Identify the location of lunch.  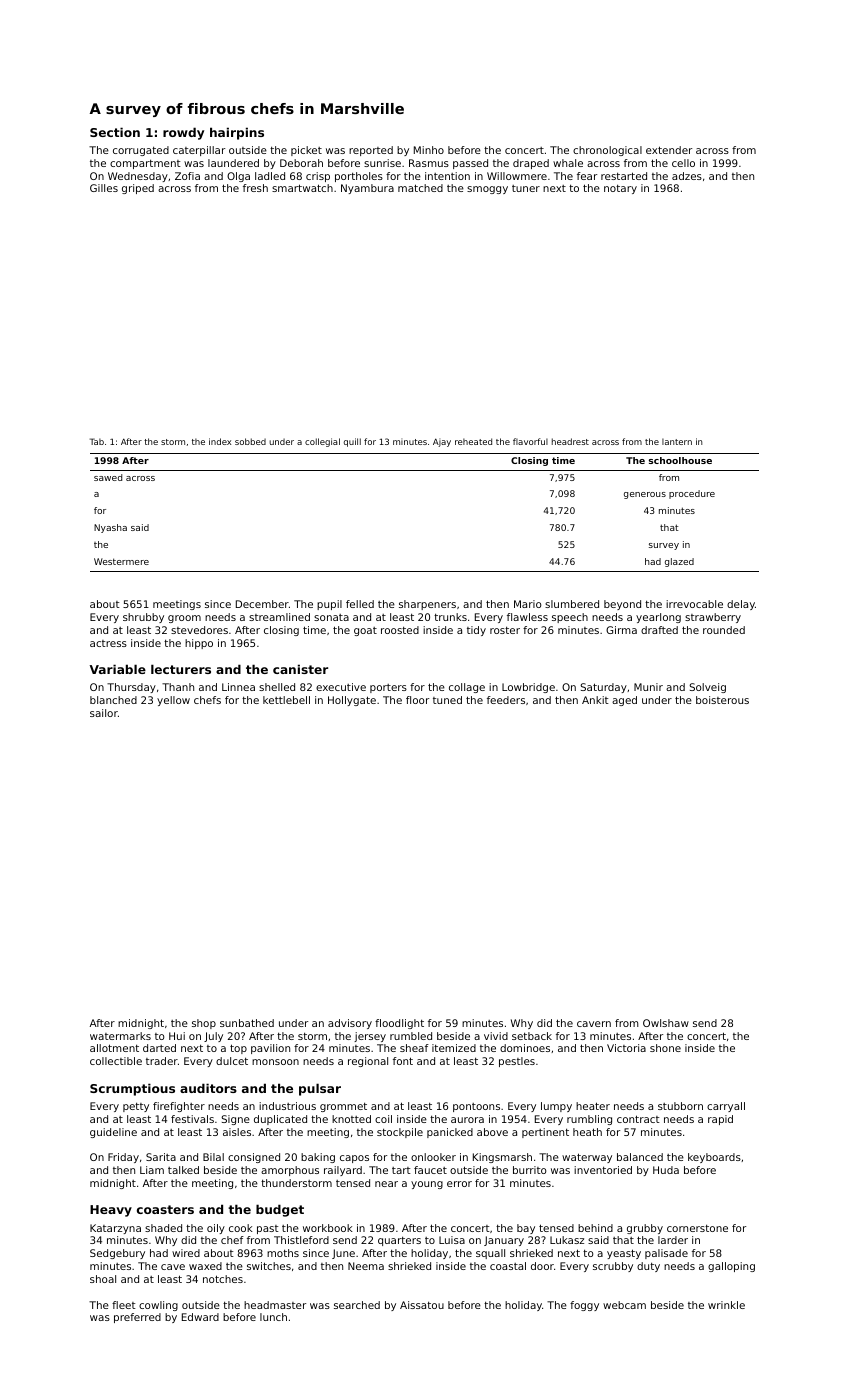
(273, 1317).
